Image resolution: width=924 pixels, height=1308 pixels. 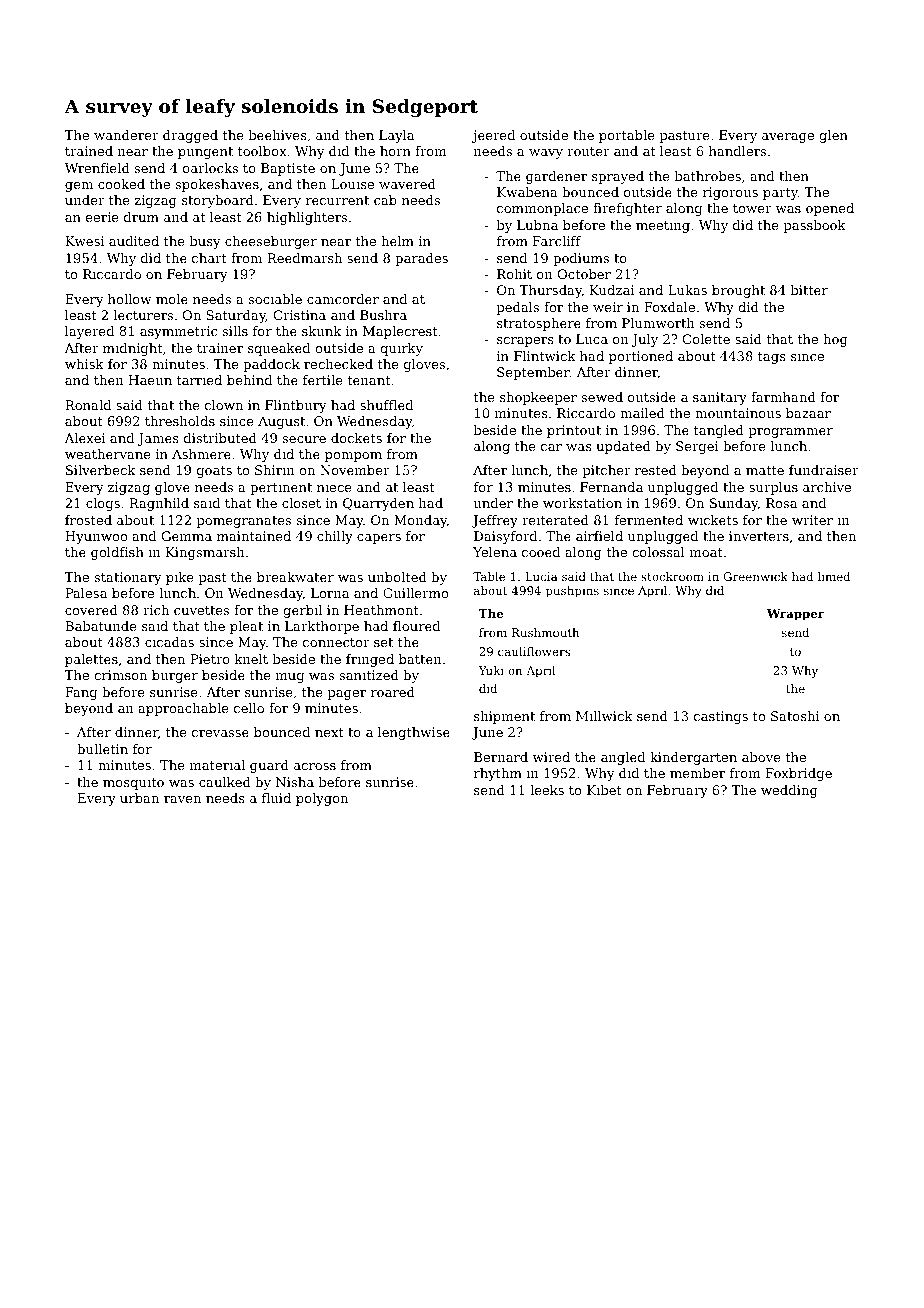 I want to click on handlers, so click(x=737, y=151).
